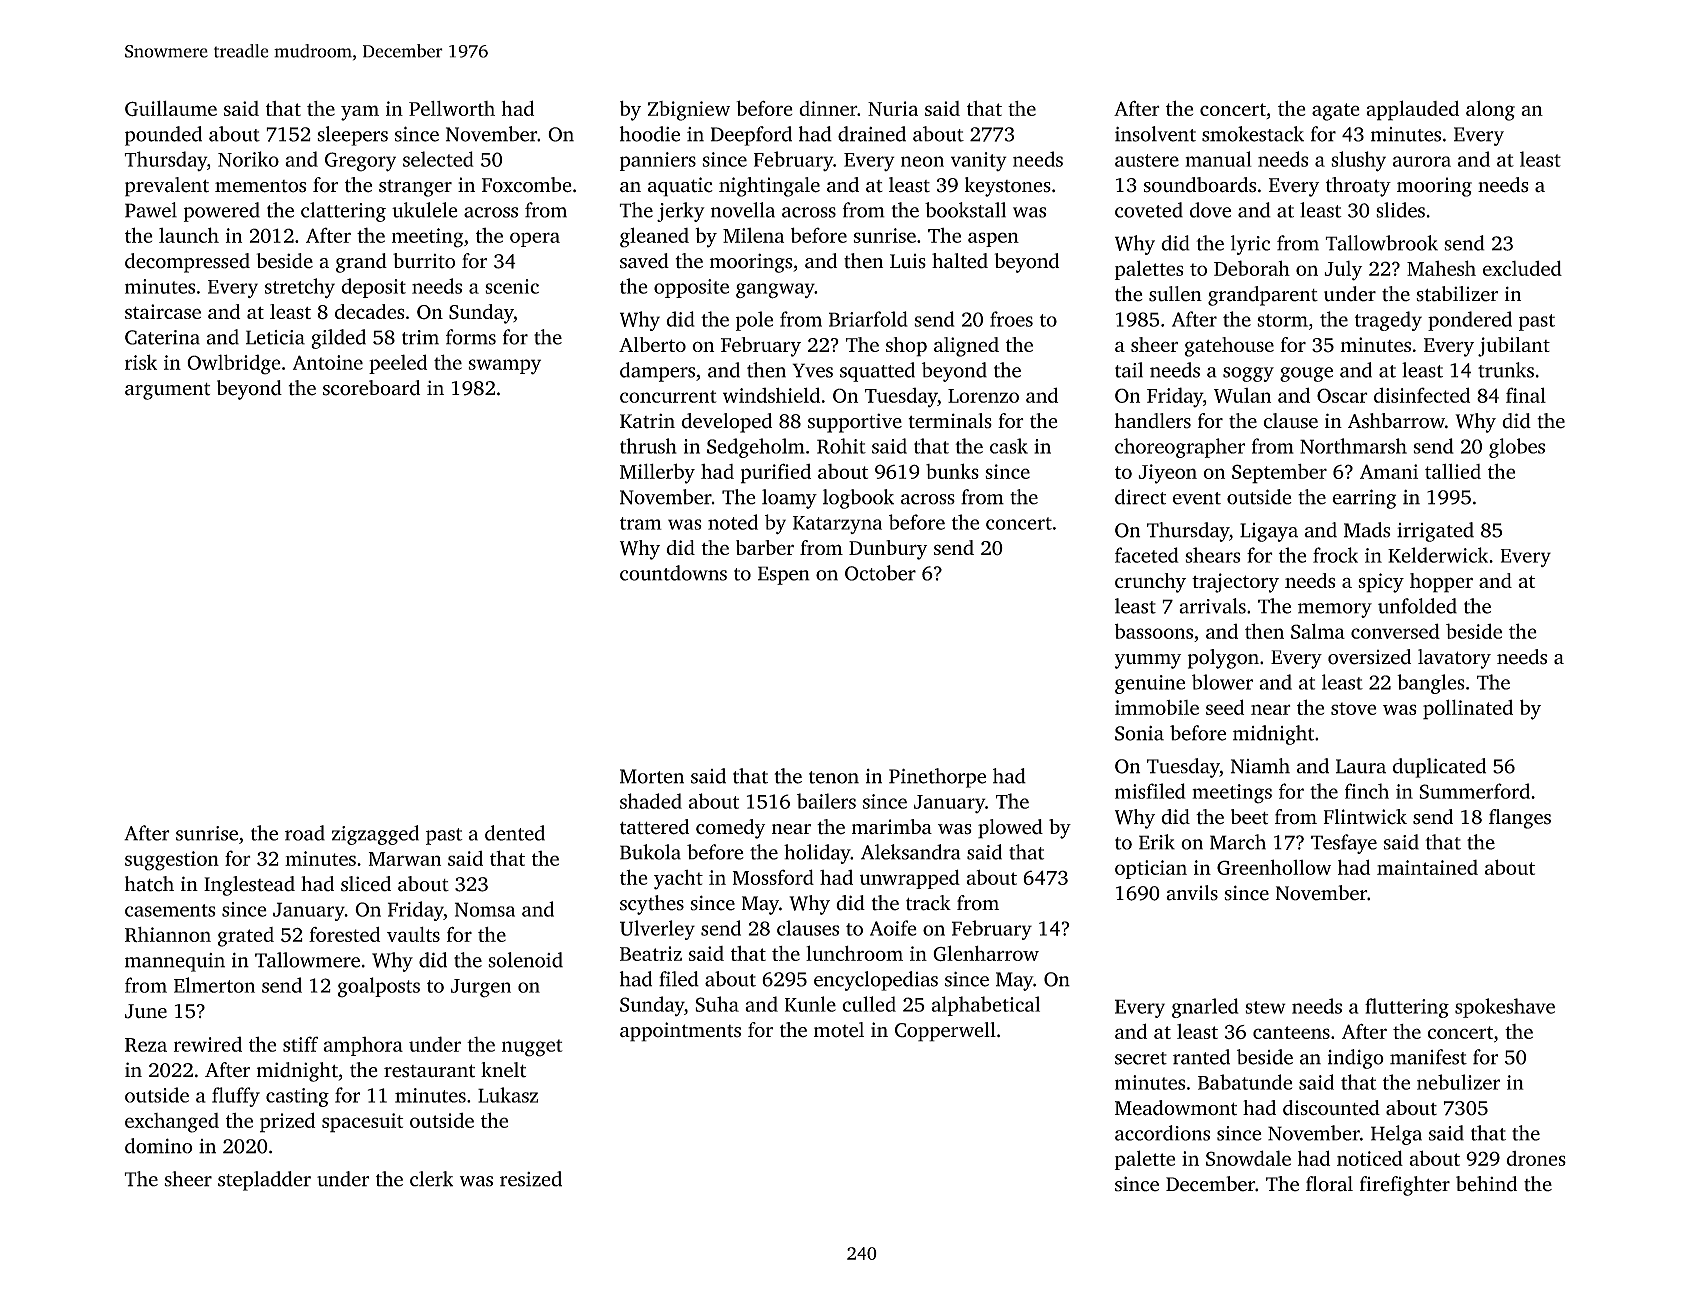  What do you see at coordinates (371, 388) in the screenshot?
I see `scoreboard` at bounding box center [371, 388].
